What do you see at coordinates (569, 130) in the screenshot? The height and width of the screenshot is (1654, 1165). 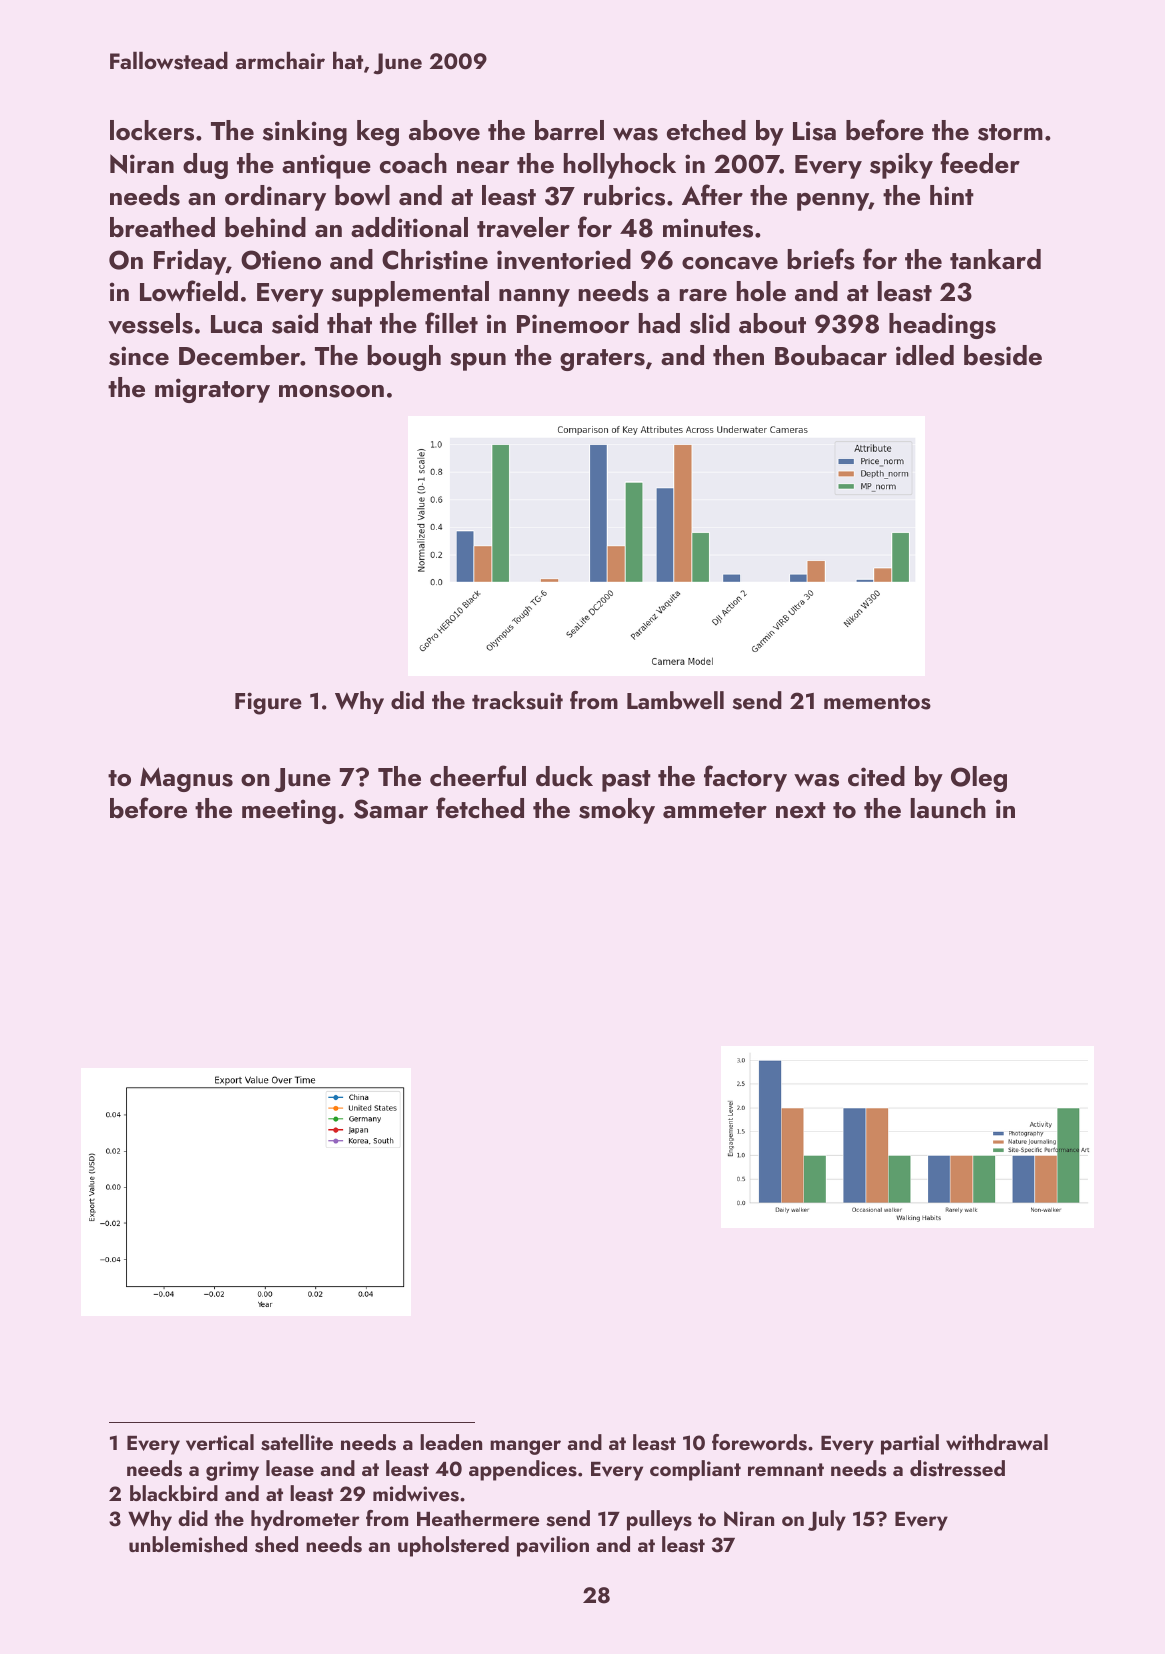 I see `barrel` at bounding box center [569, 130].
